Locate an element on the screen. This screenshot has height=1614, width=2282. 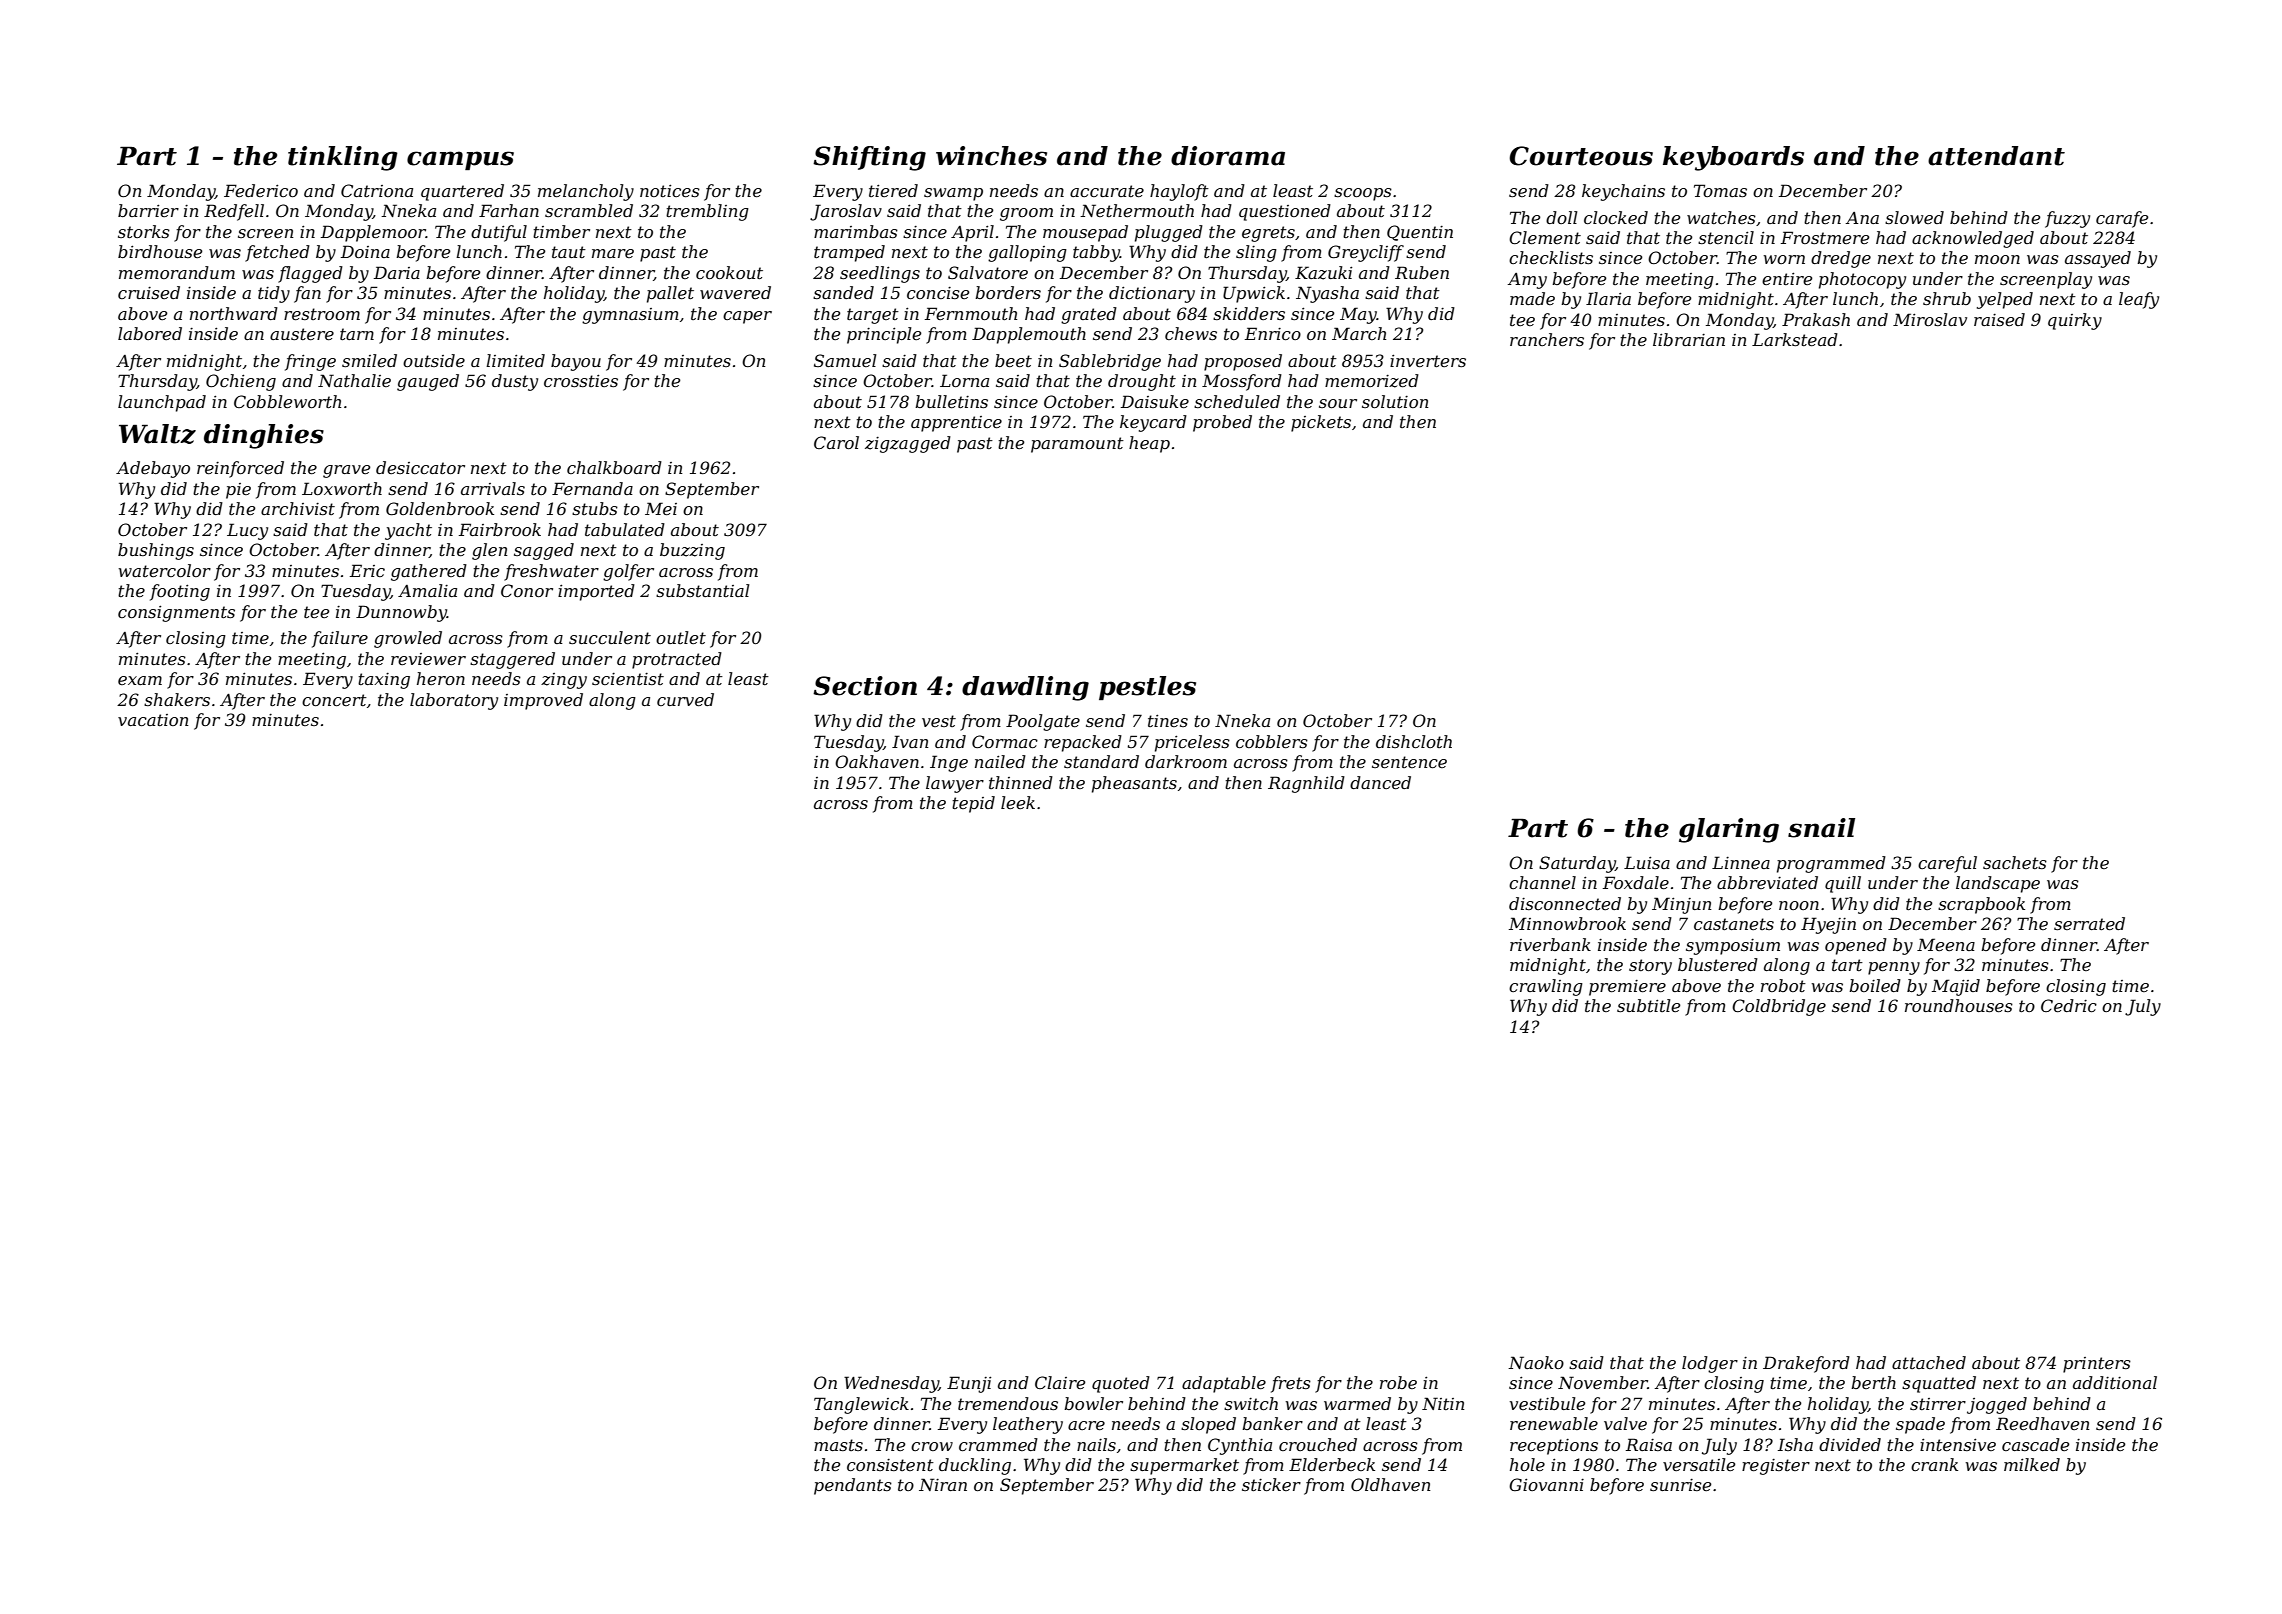
vacation is located at coordinates (153, 720).
